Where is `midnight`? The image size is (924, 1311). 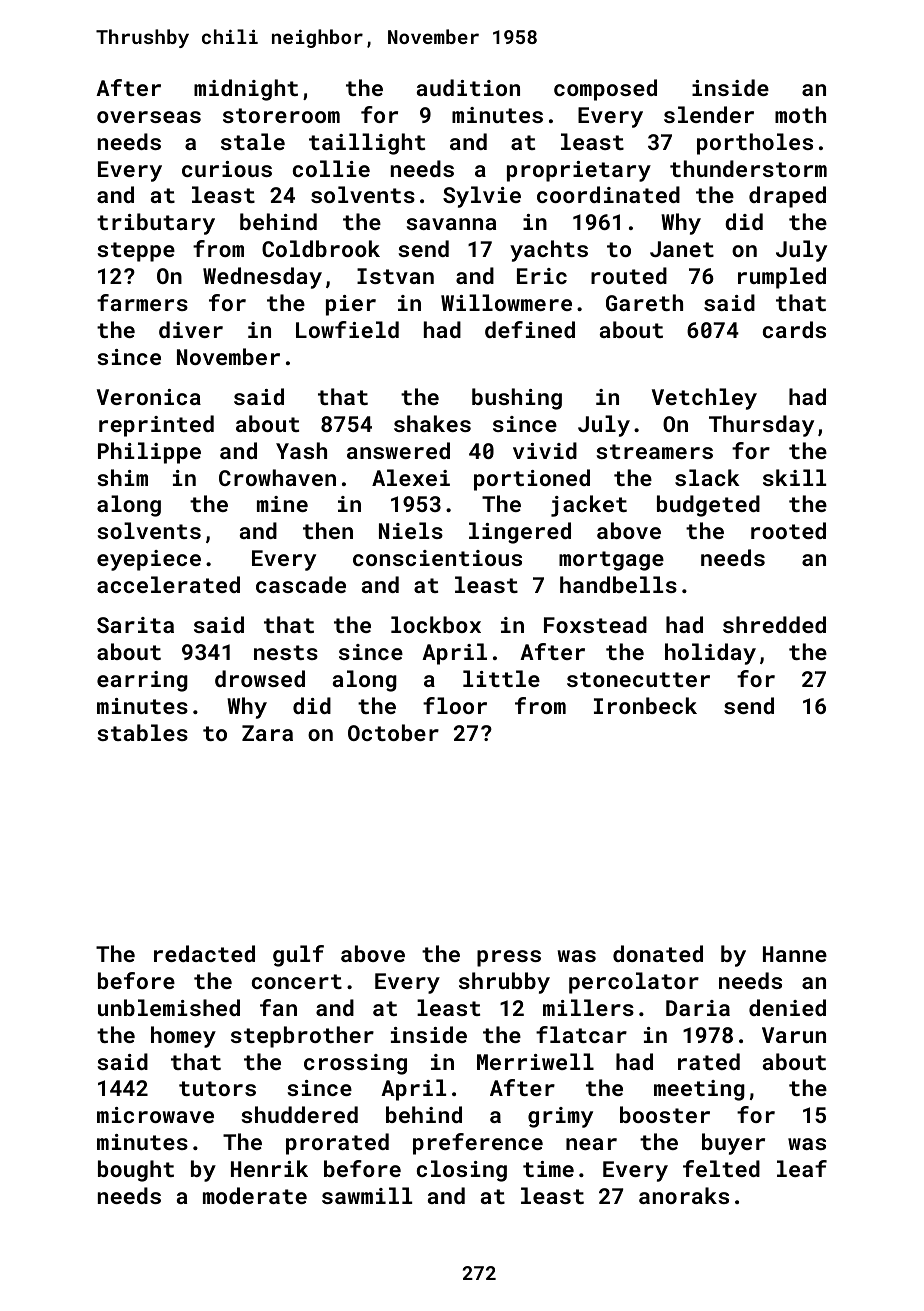
midnight is located at coordinates (246, 90).
